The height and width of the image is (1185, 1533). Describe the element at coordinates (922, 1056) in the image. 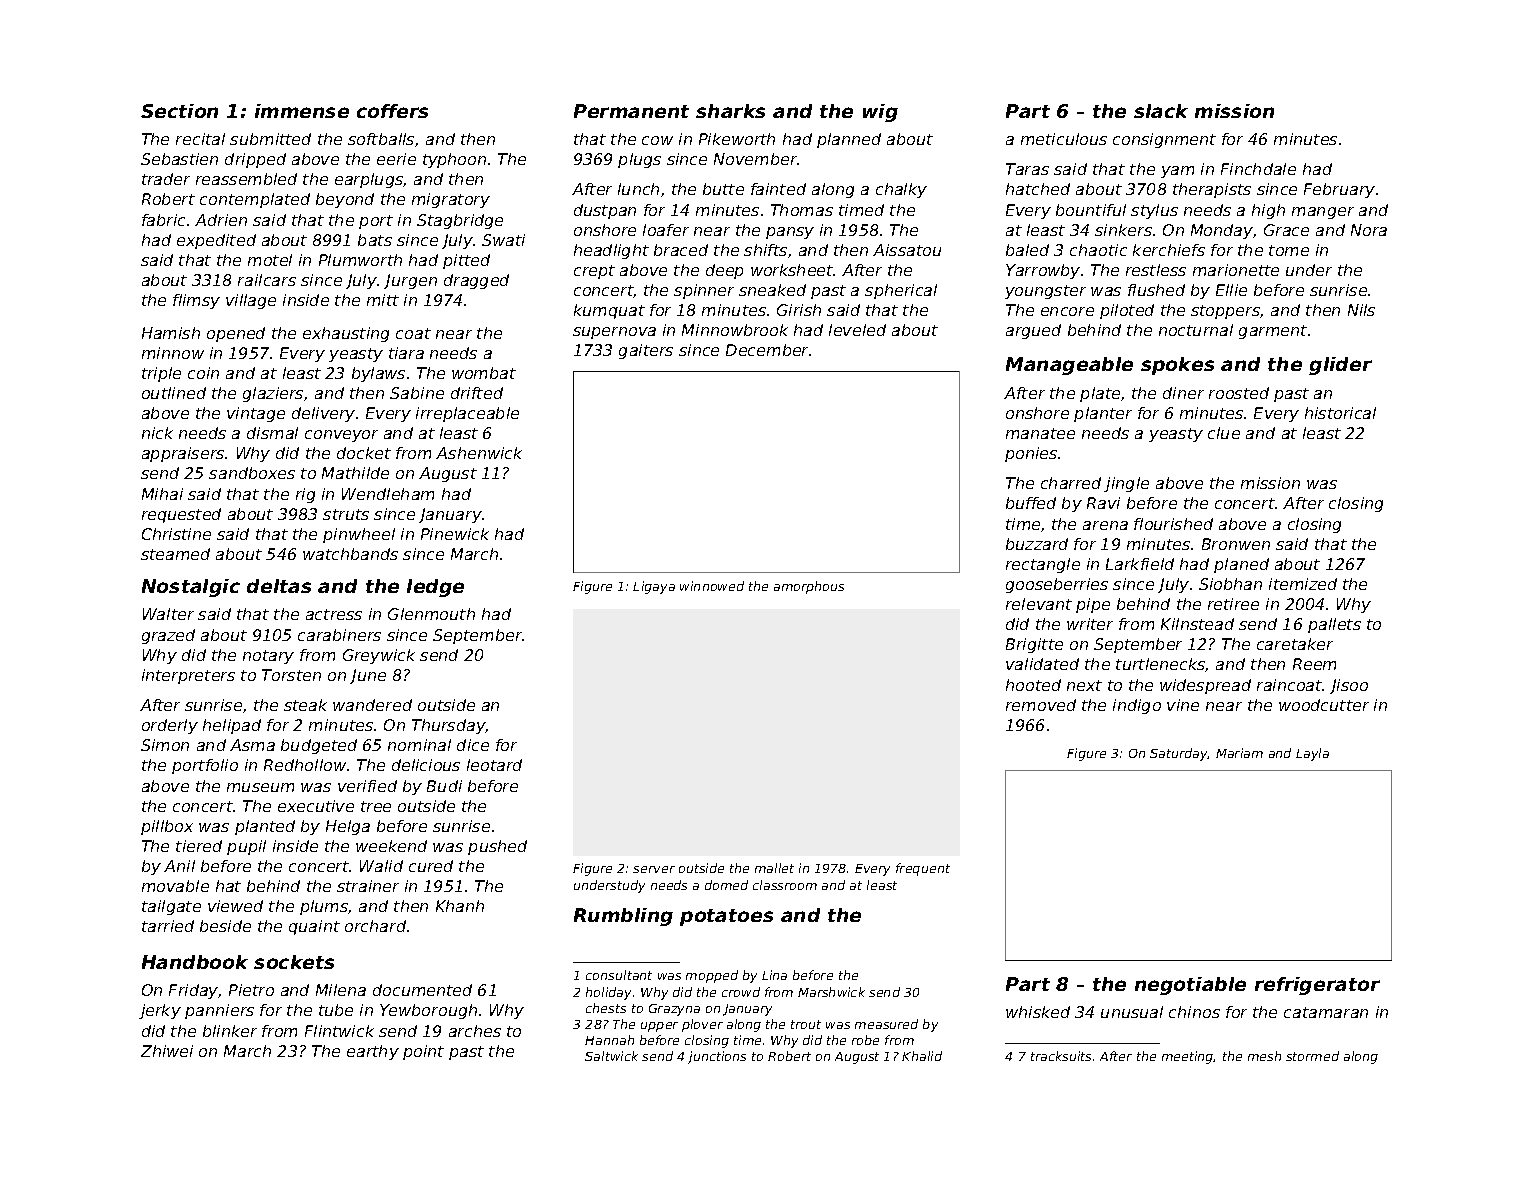

I see `Khalid` at that location.
